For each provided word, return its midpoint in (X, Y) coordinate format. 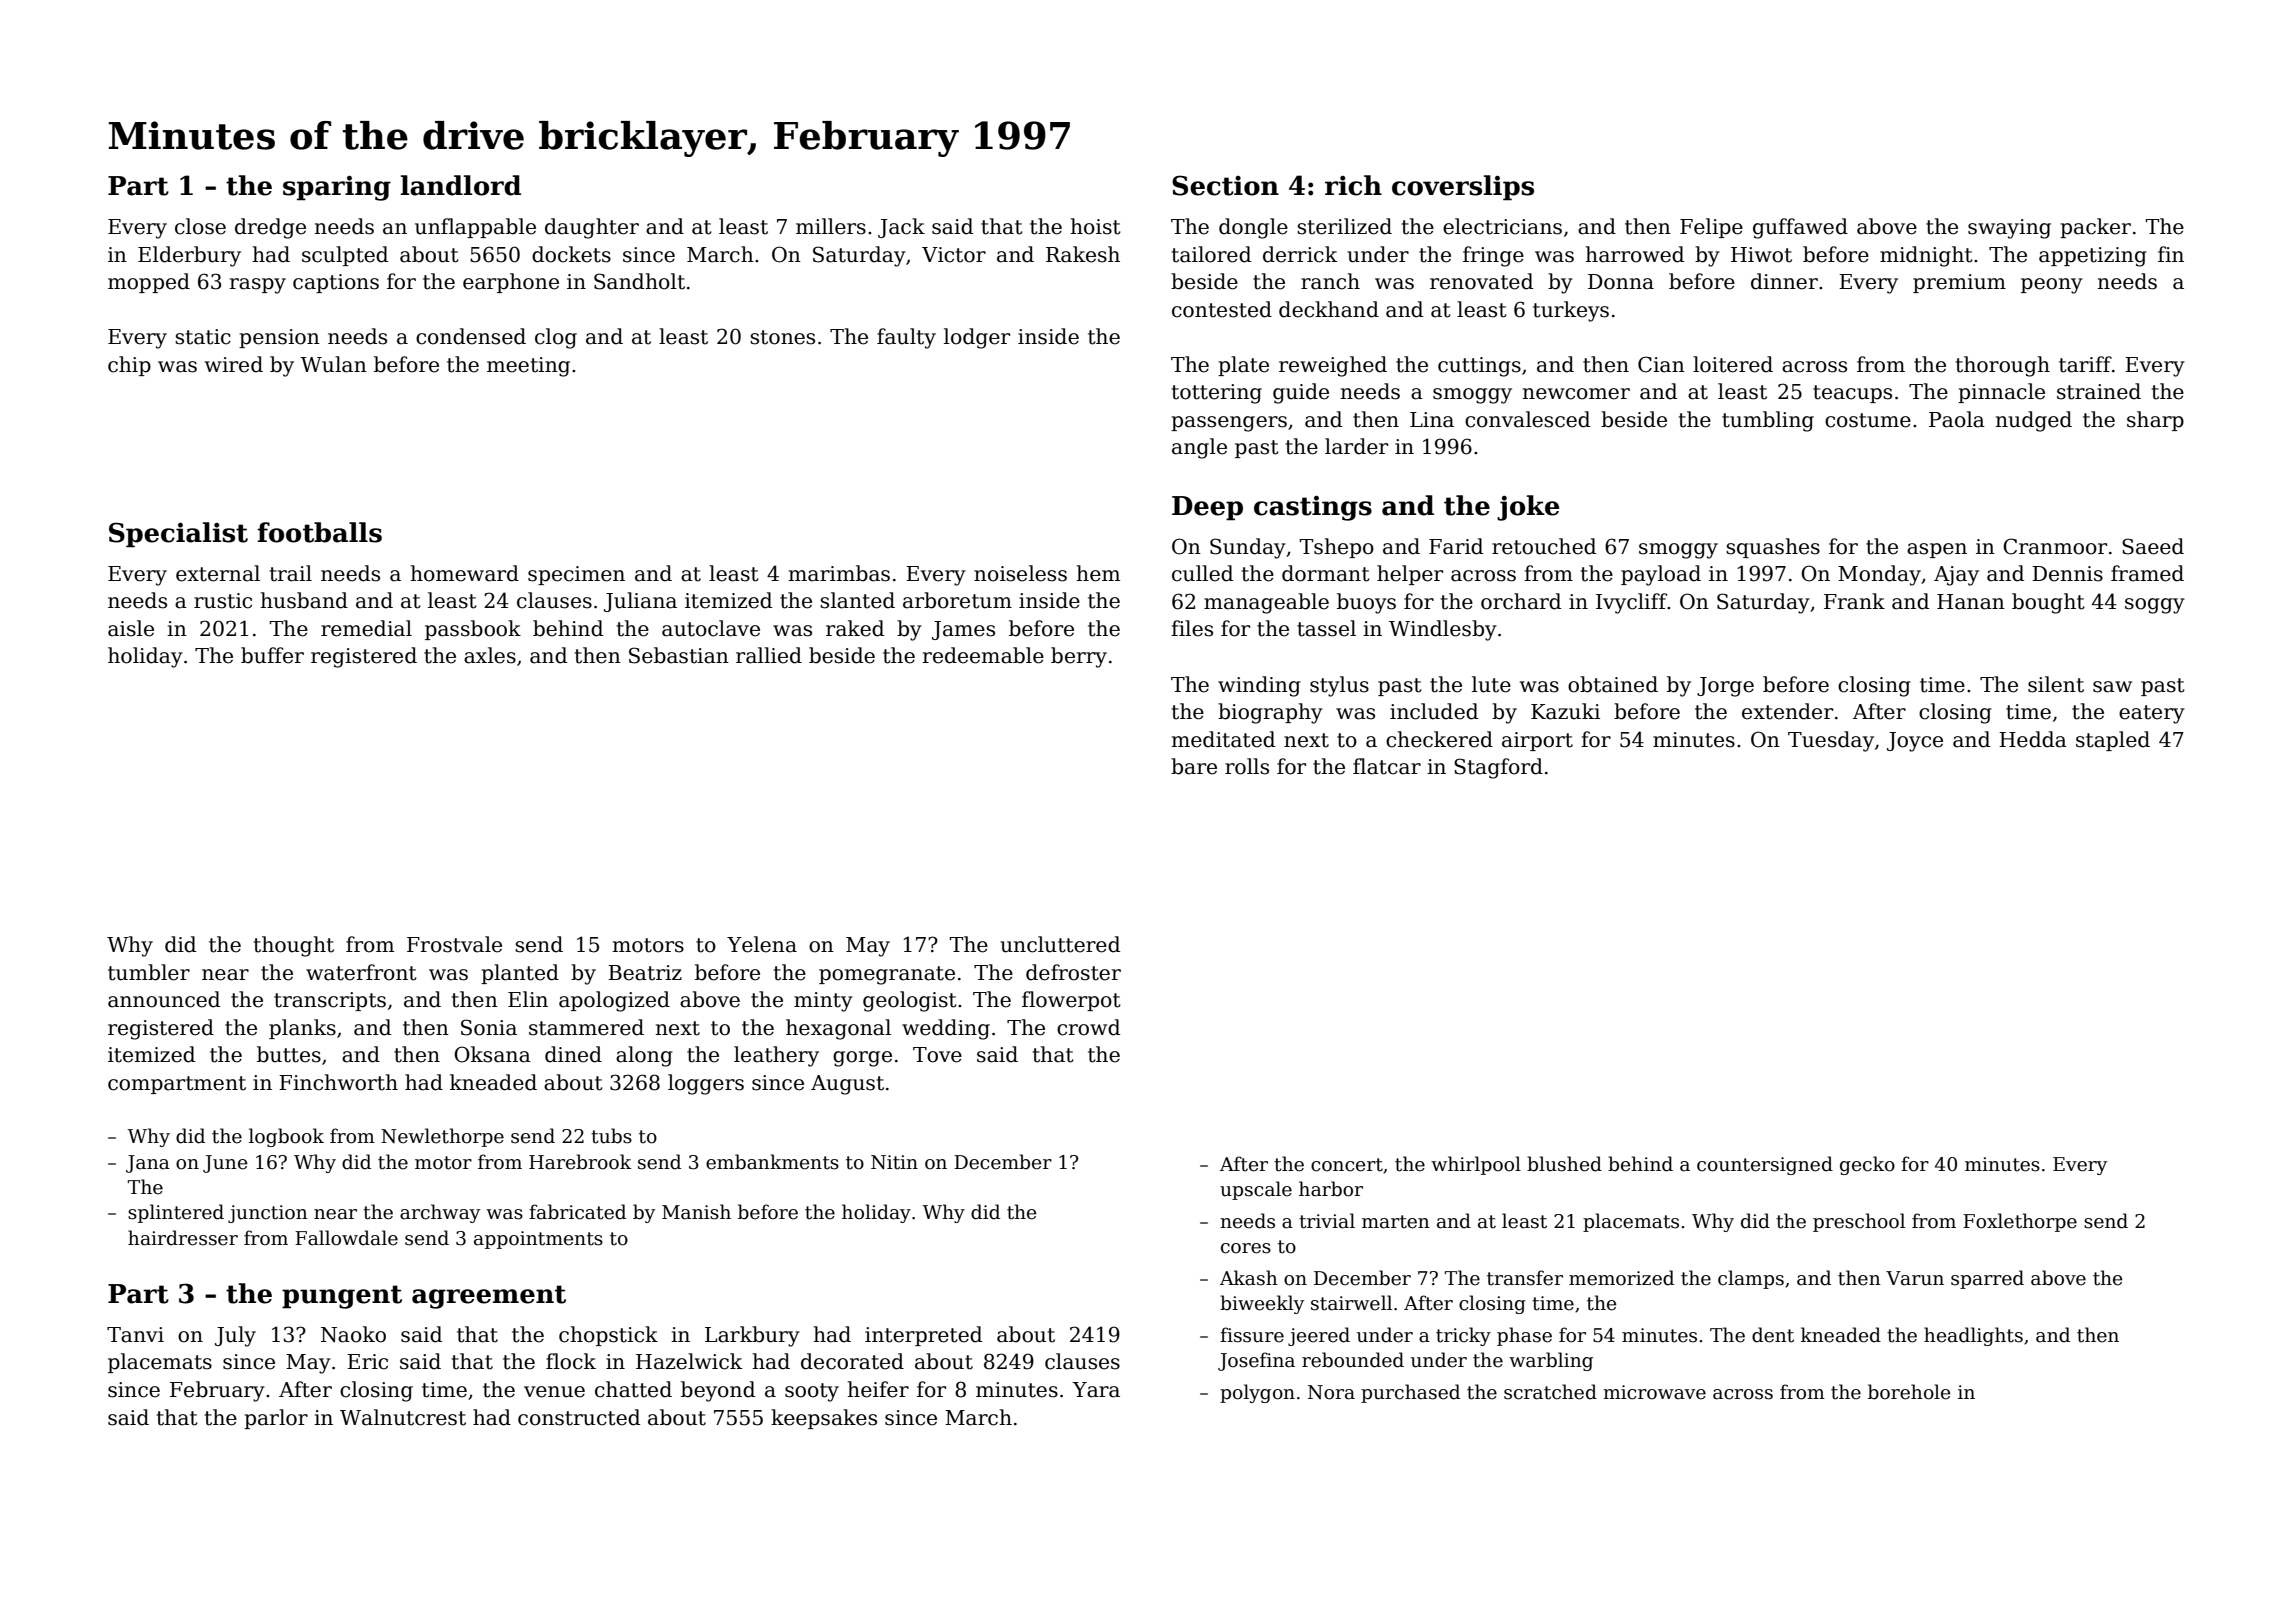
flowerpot (1071, 1001)
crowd (1088, 1027)
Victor (954, 255)
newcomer (1576, 394)
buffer (272, 655)
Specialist (178, 535)
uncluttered (1060, 944)
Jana (148, 1164)
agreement (489, 1297)
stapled (2113, 741)
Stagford (1498, 768)
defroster (1073, 972)
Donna (1621, 282)
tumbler (149, 972)
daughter (592, 228)
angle (1199, 448)
